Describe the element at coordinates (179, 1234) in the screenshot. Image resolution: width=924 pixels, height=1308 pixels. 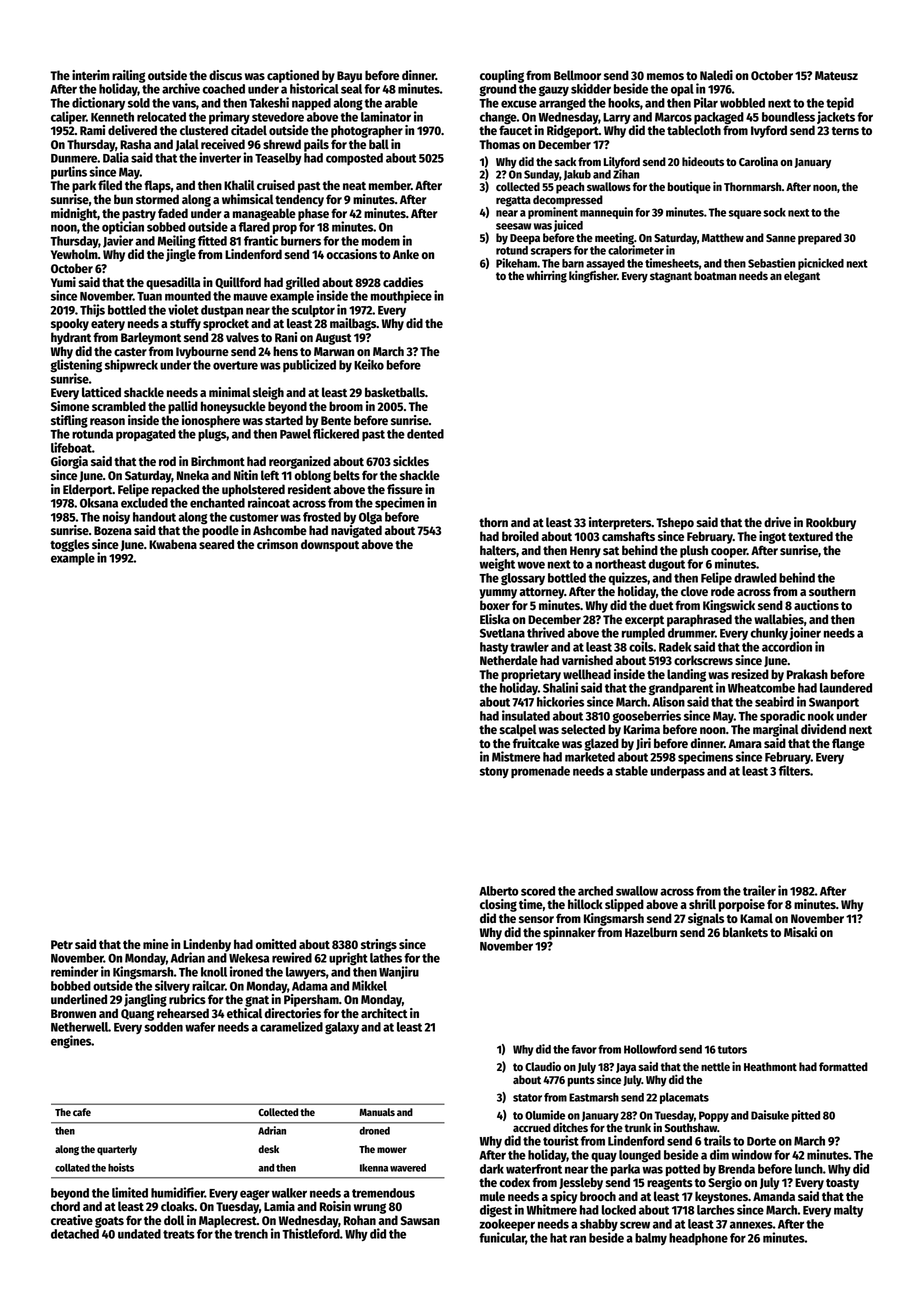
I see `treats` at that location.
